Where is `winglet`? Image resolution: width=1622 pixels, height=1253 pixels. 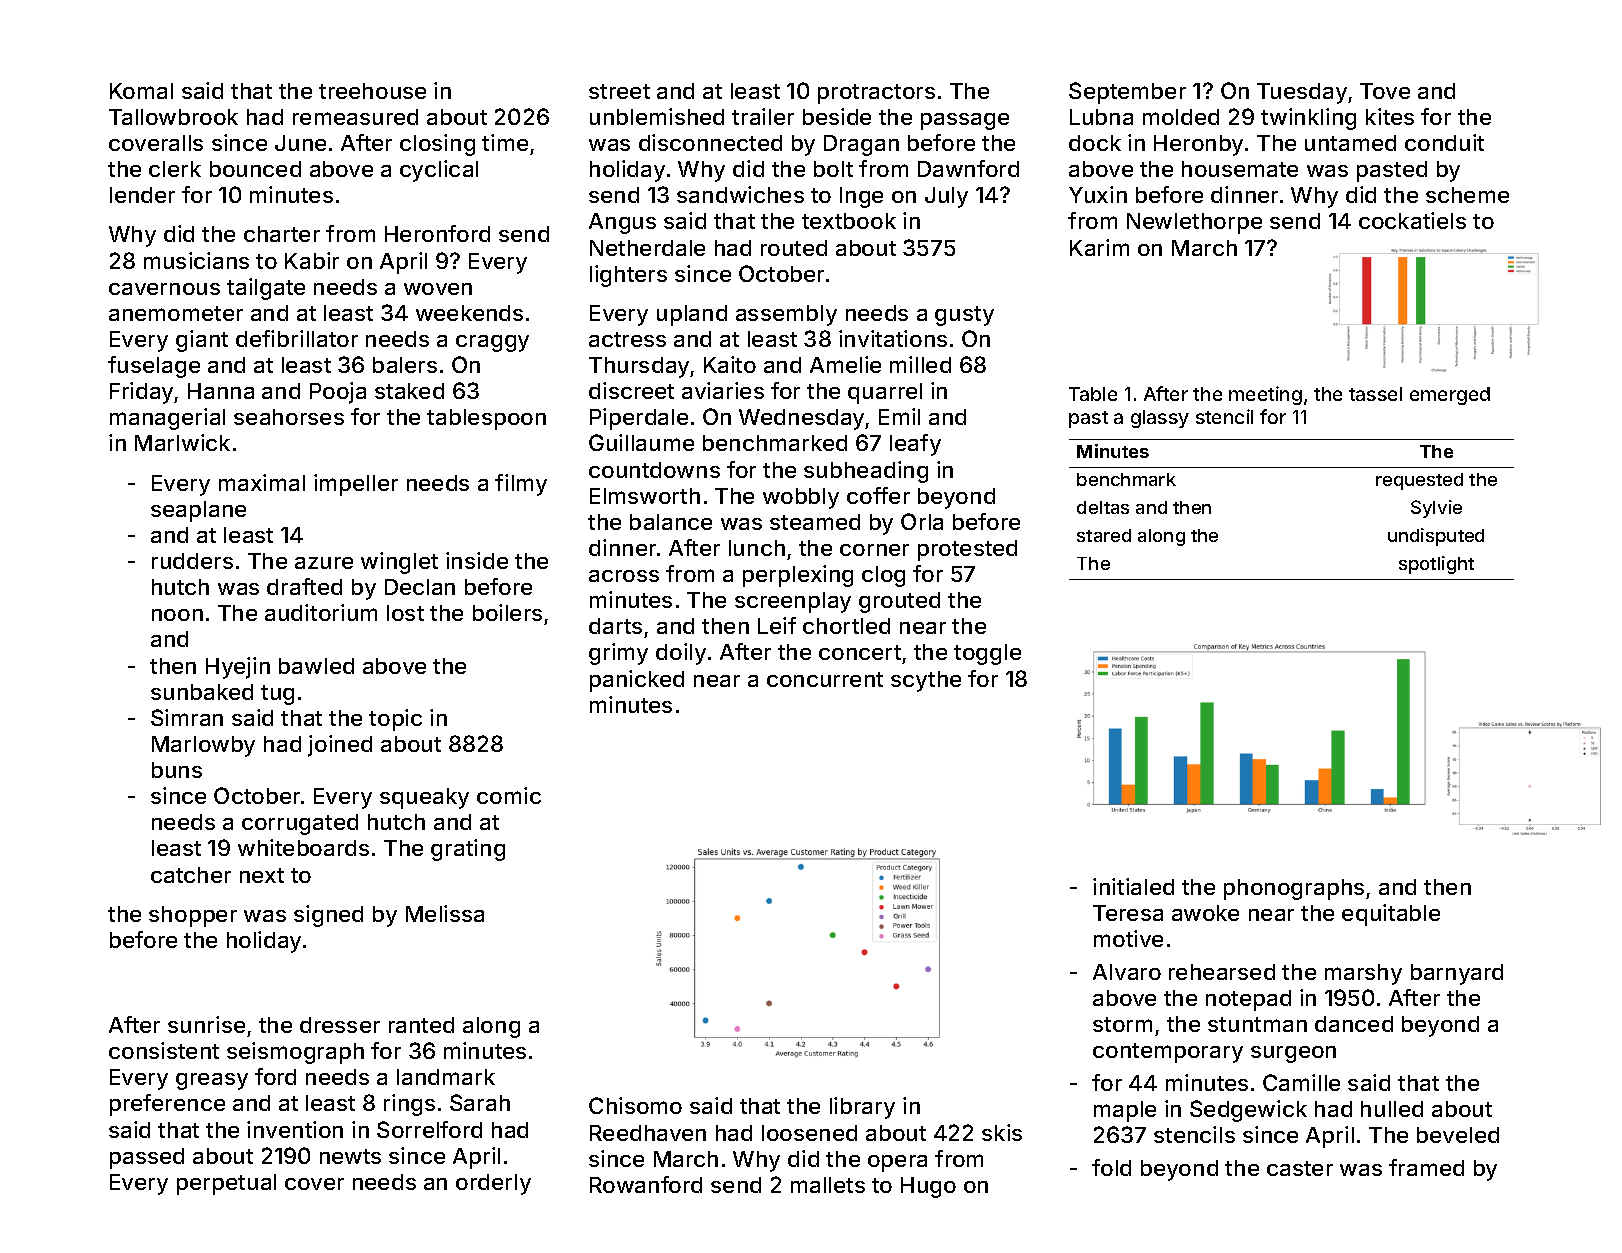
winglet is located at coordinates (399, 563).
